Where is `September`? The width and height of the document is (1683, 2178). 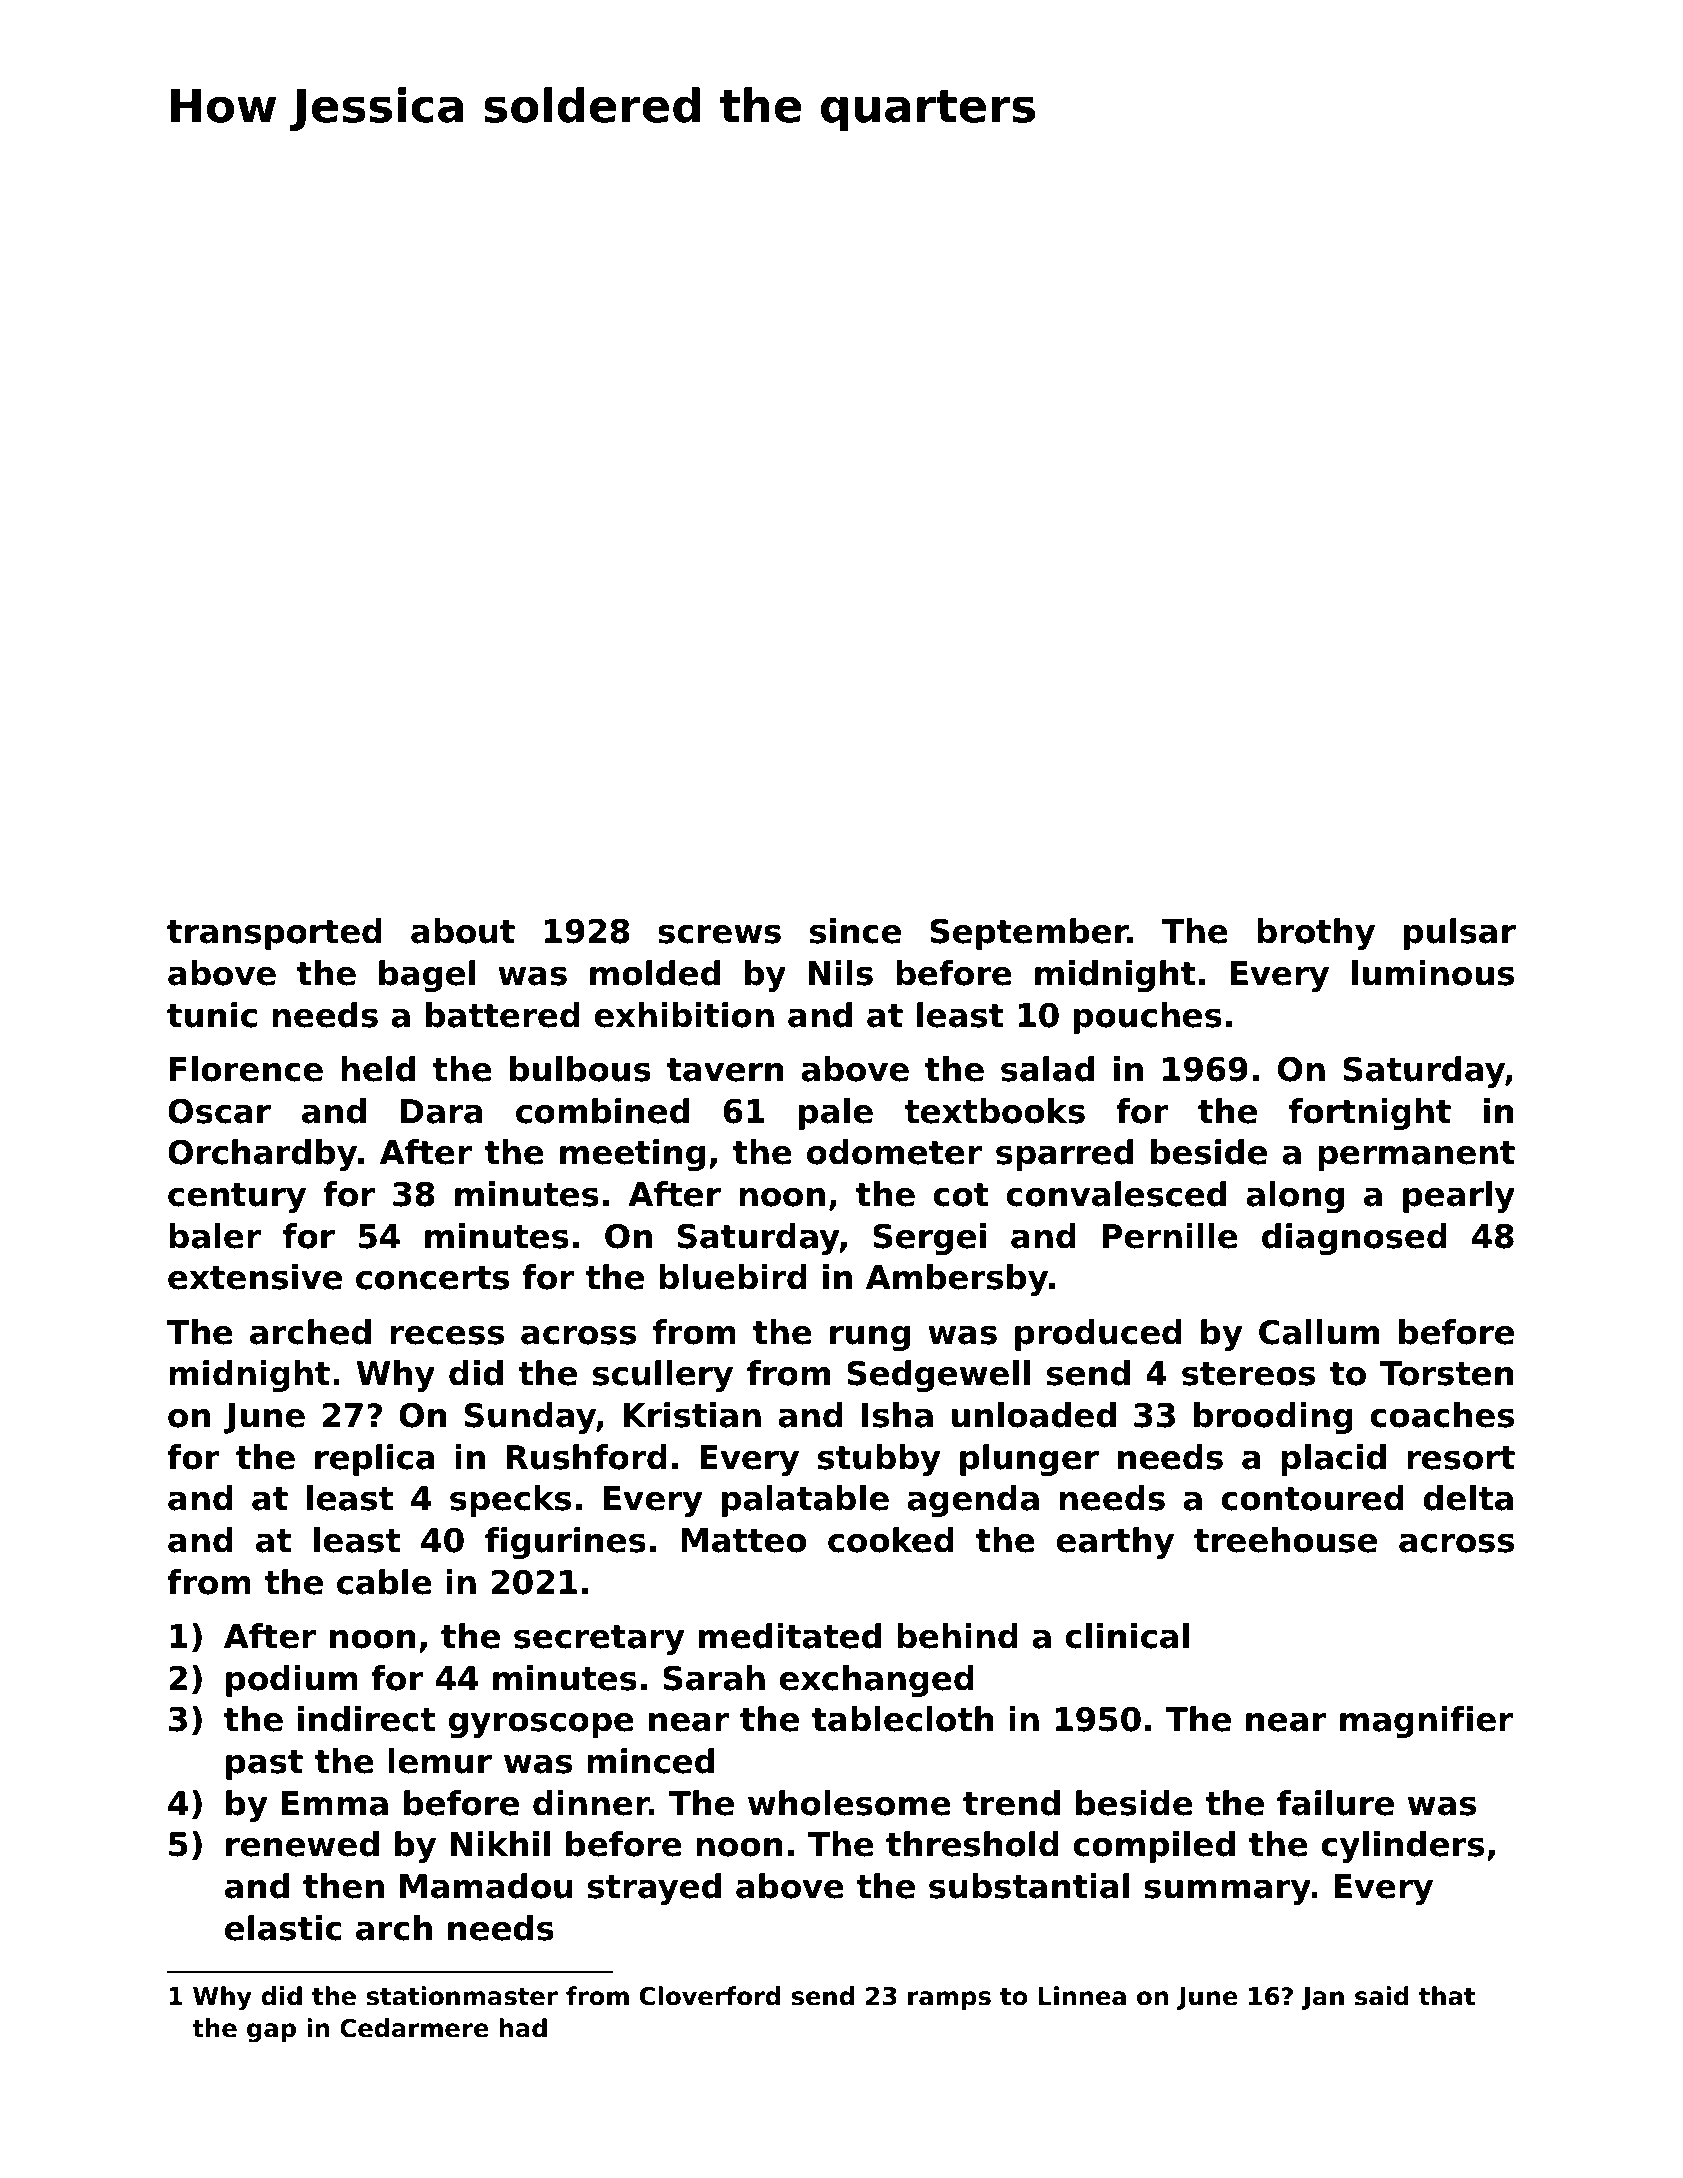 September is located at coordinates (1029, 934).
